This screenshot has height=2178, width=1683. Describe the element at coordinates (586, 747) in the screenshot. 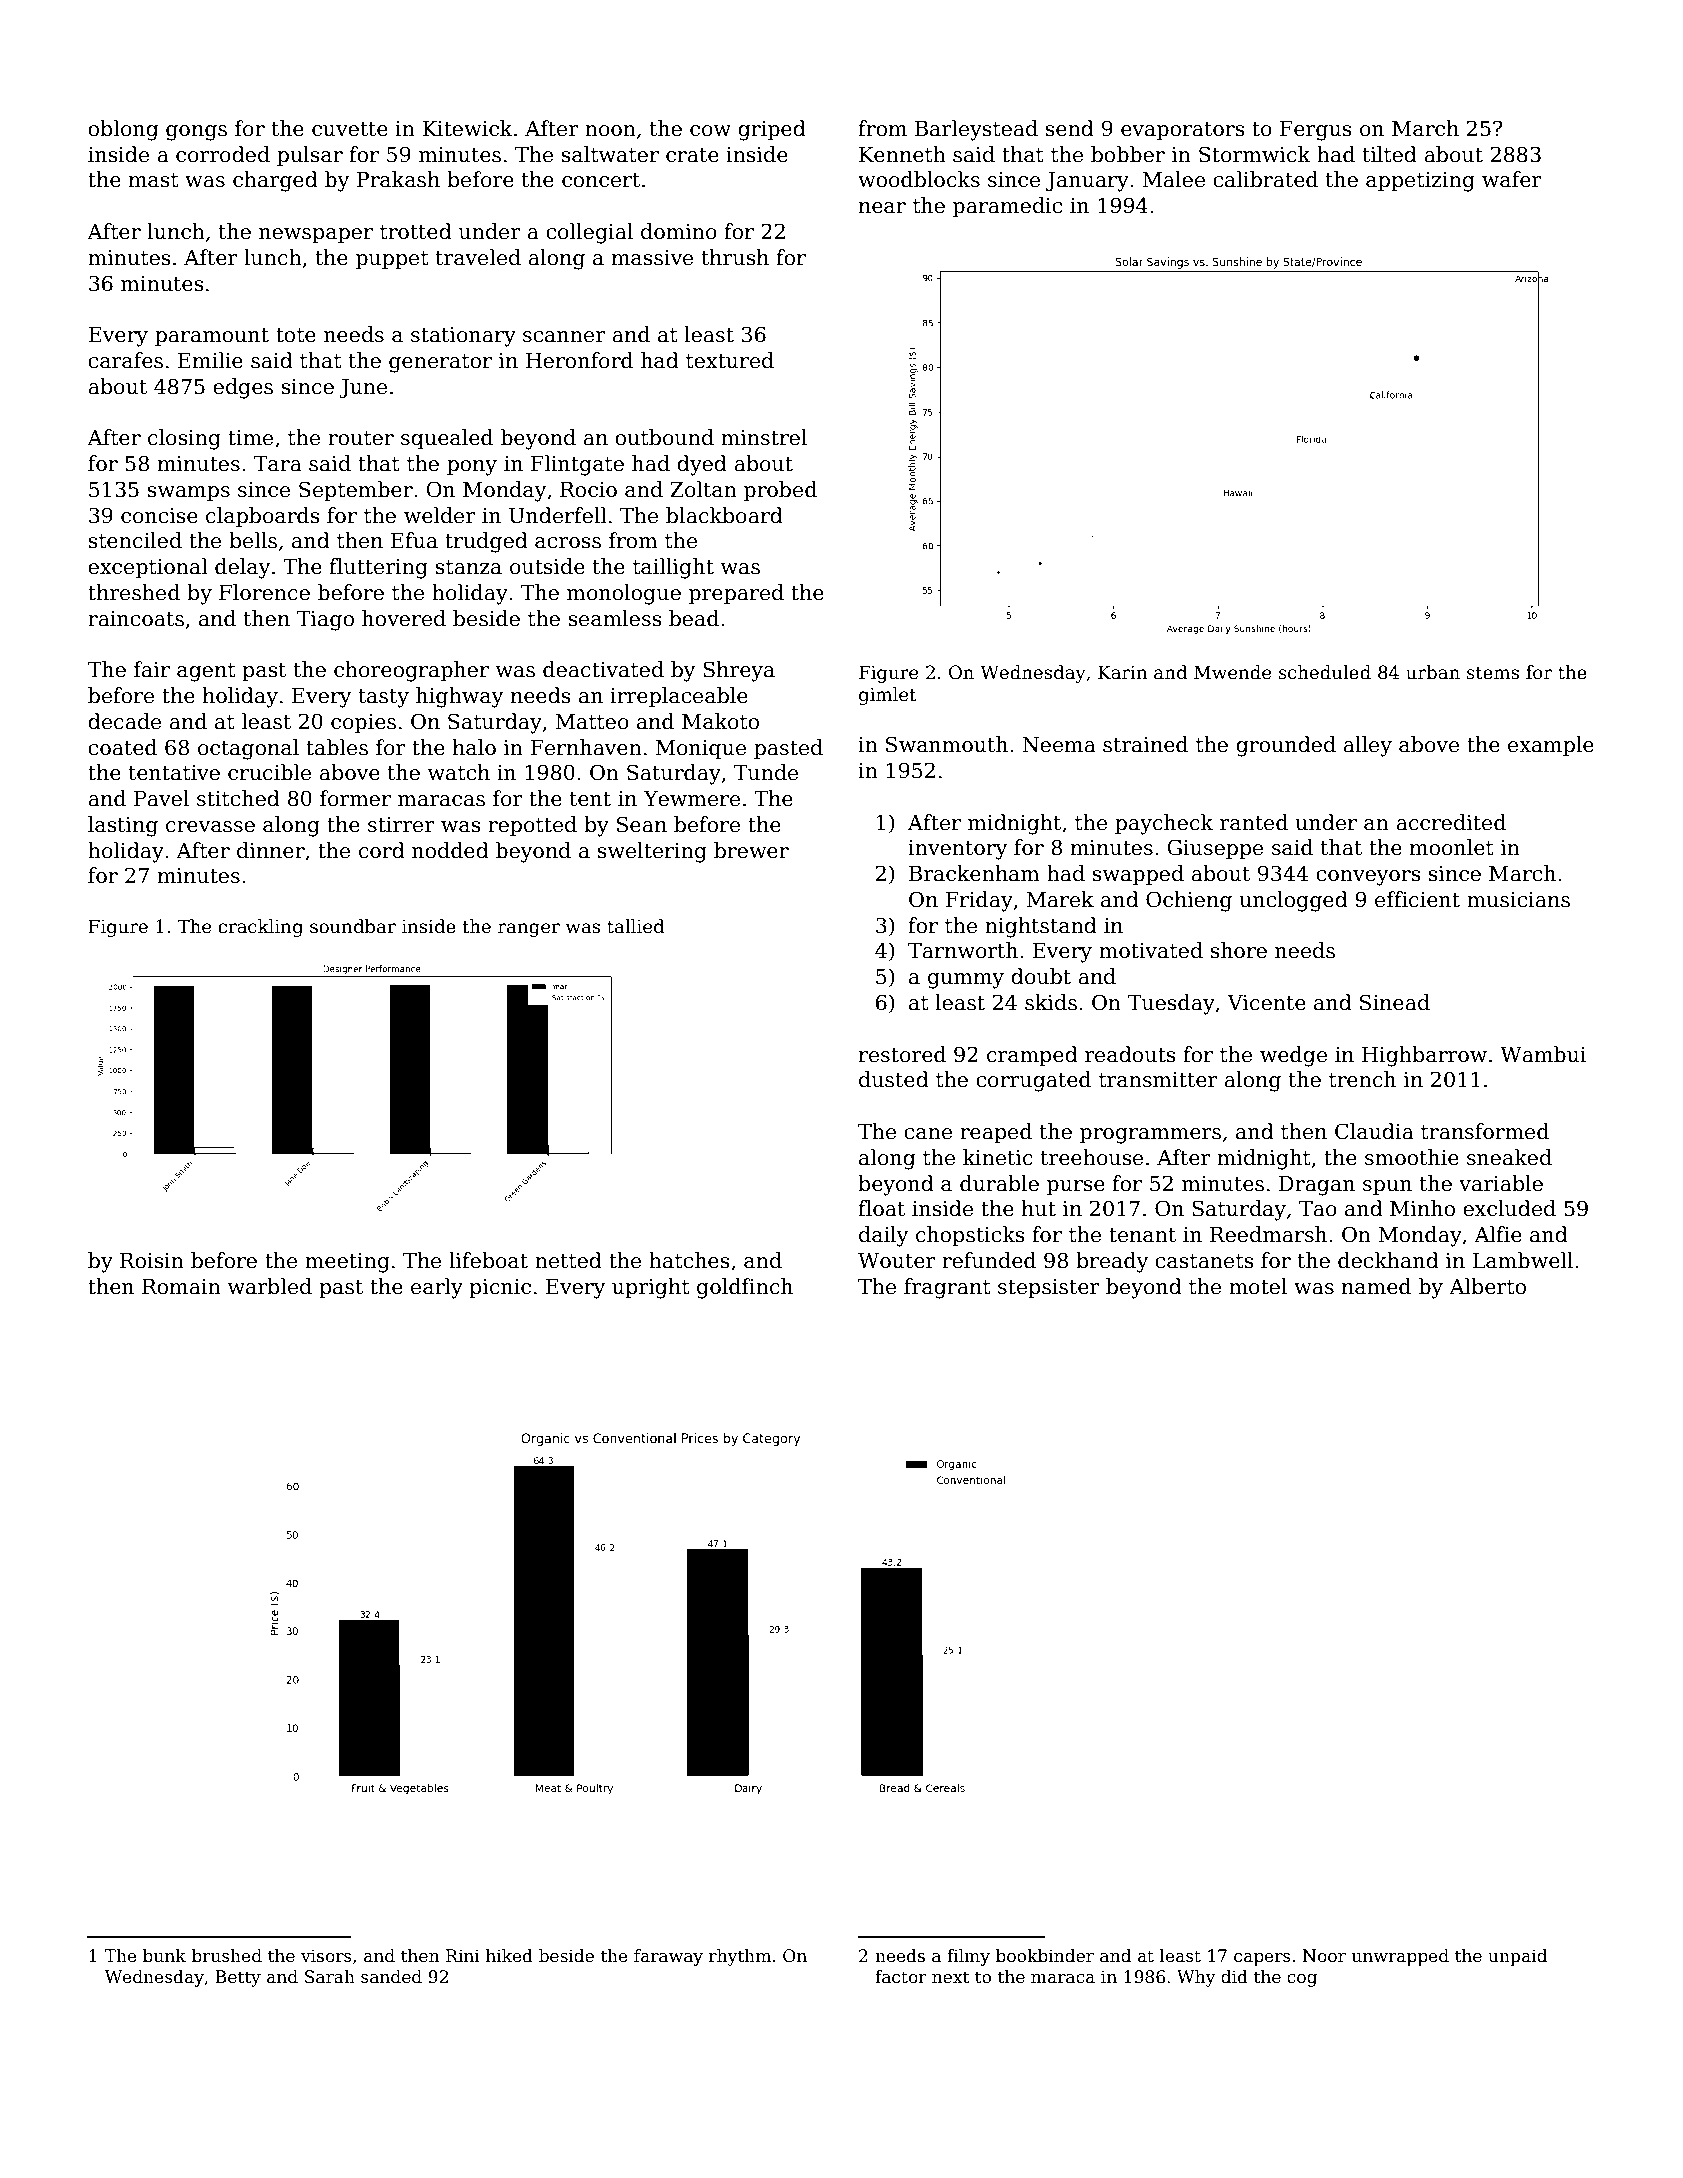

I see `Fernhaven` at that location.
